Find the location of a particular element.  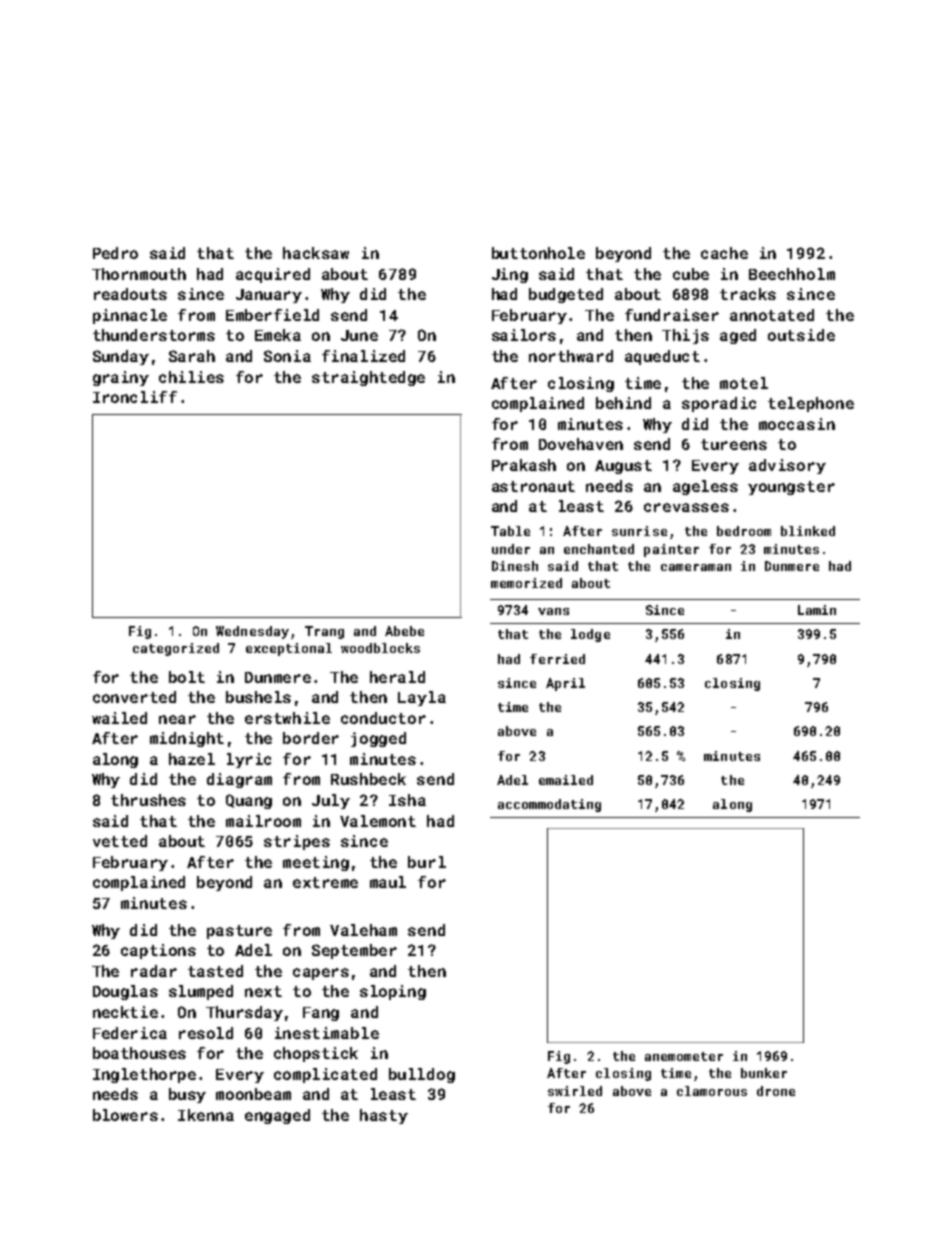

thrushes is located at coordinates (148, 800).
